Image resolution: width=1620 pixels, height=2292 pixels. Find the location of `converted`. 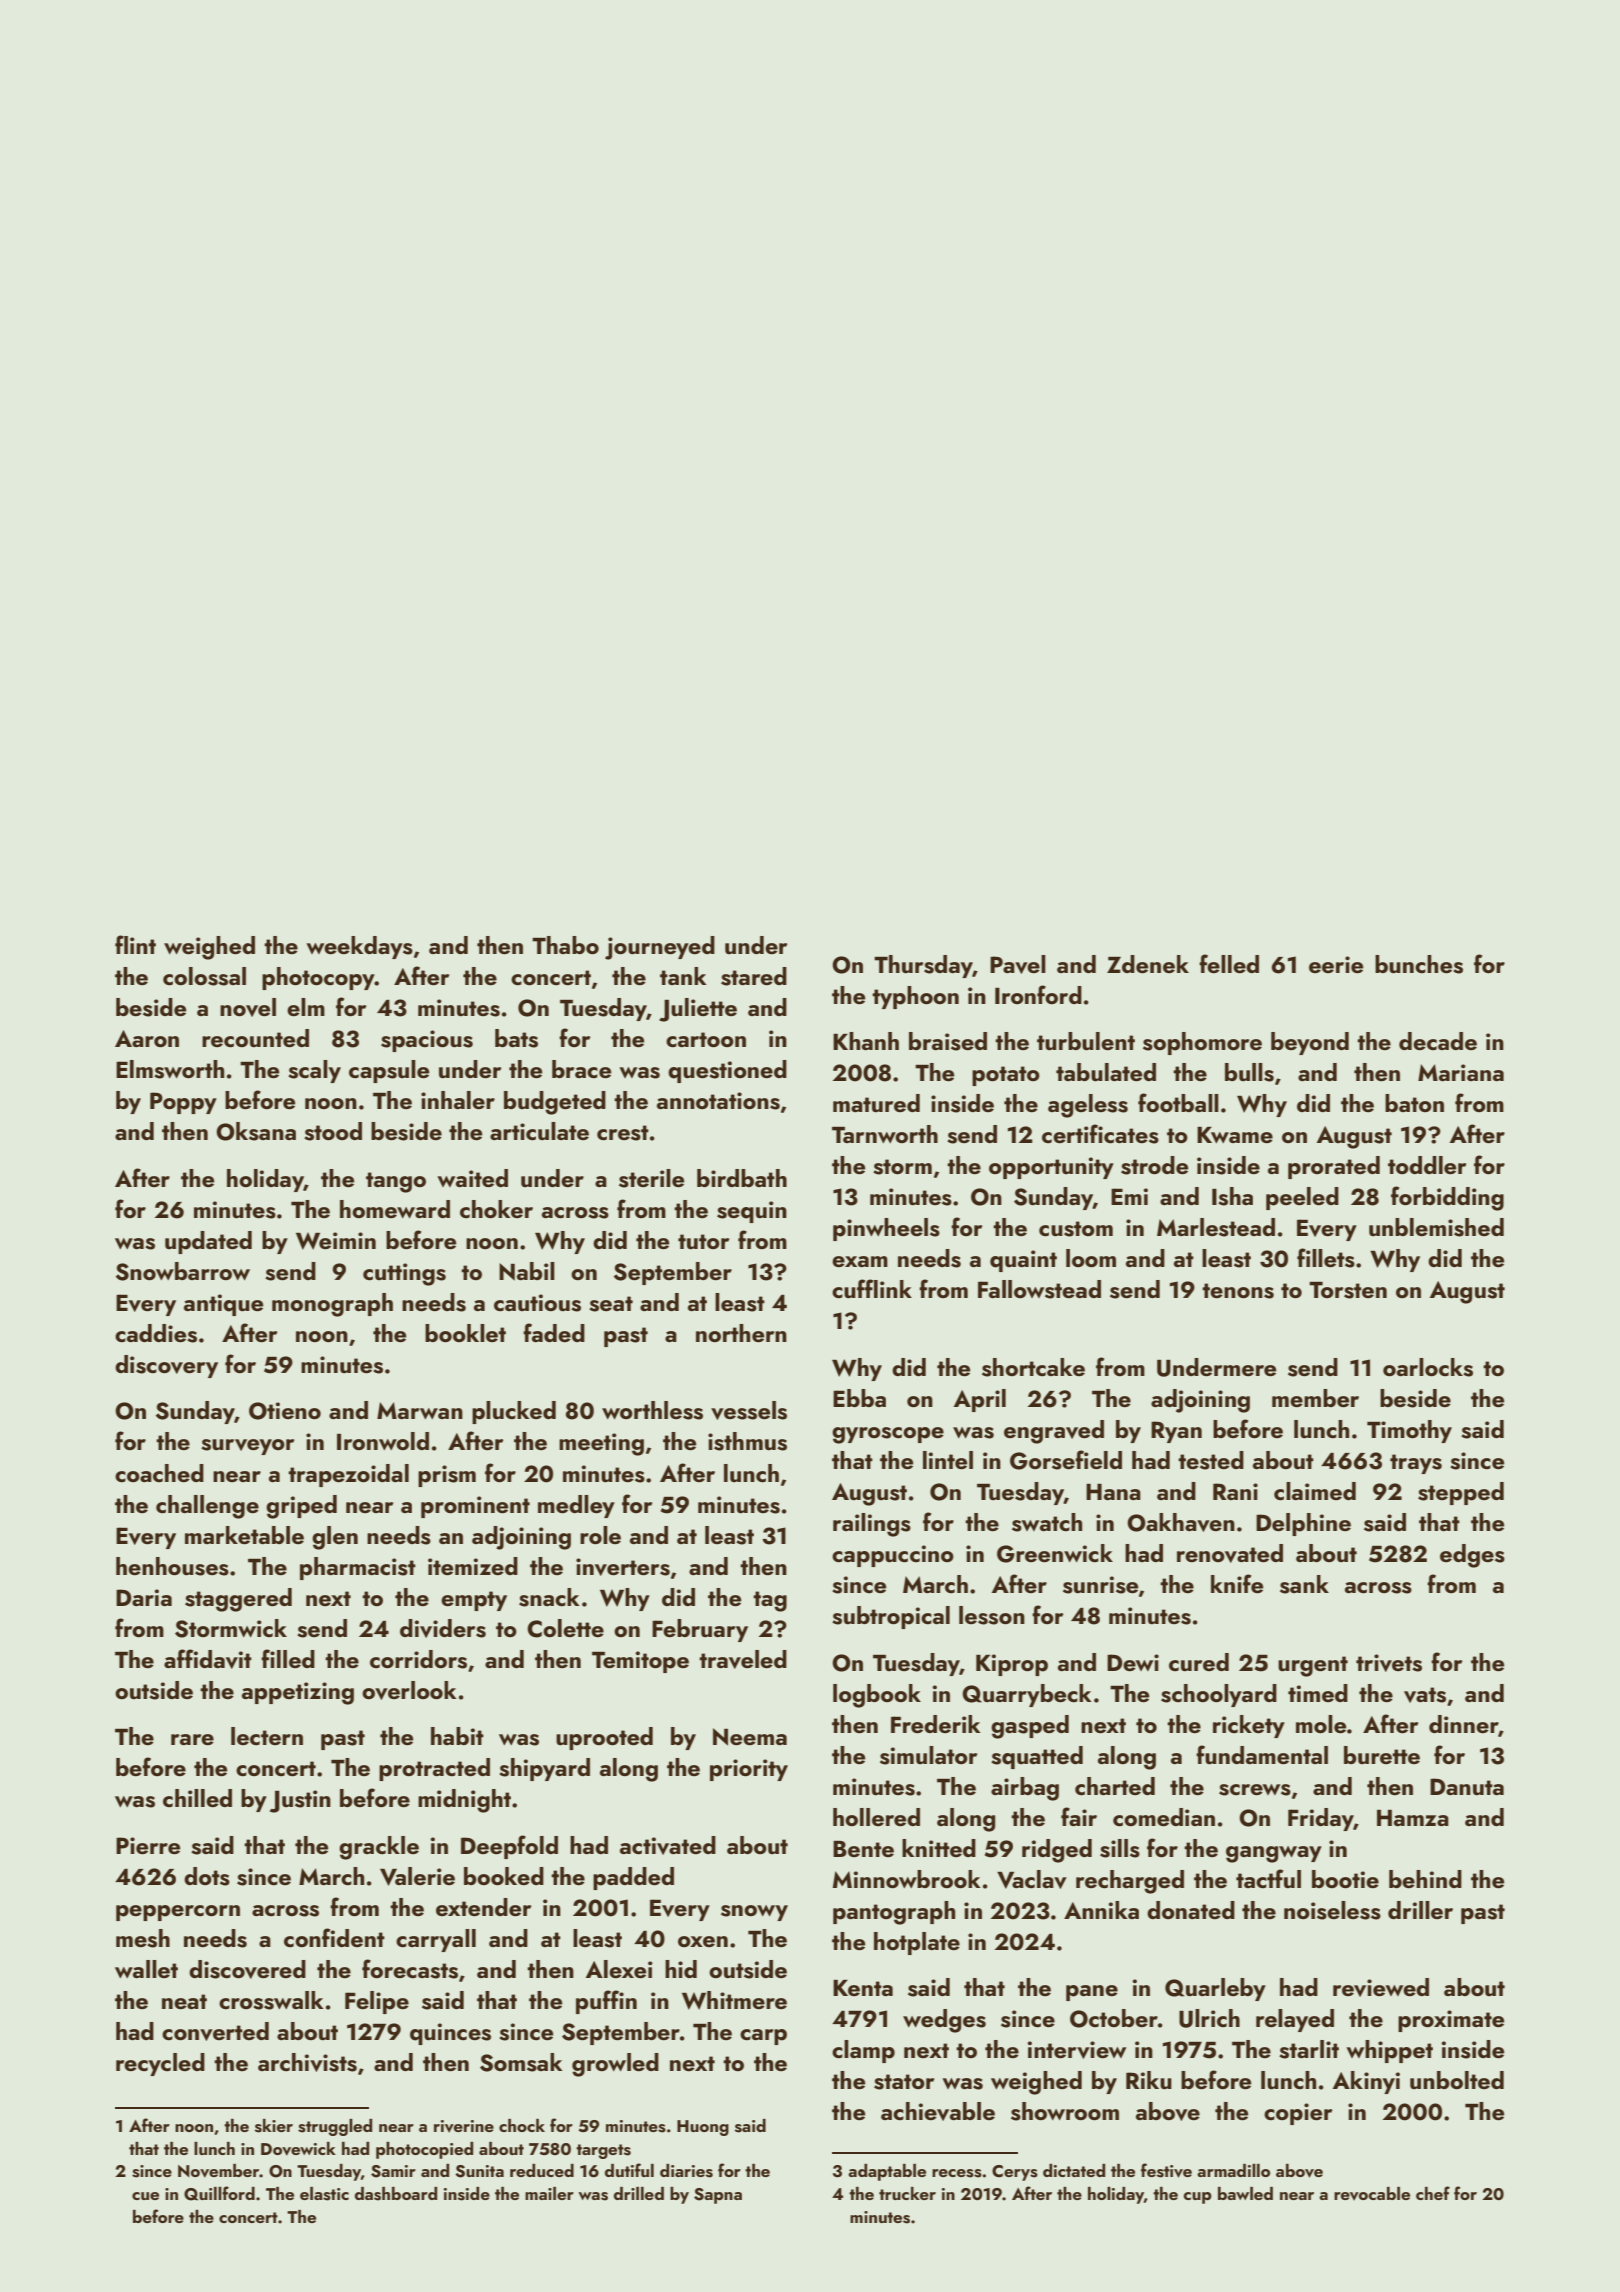

converted is located at coordinates (215, 2031).
